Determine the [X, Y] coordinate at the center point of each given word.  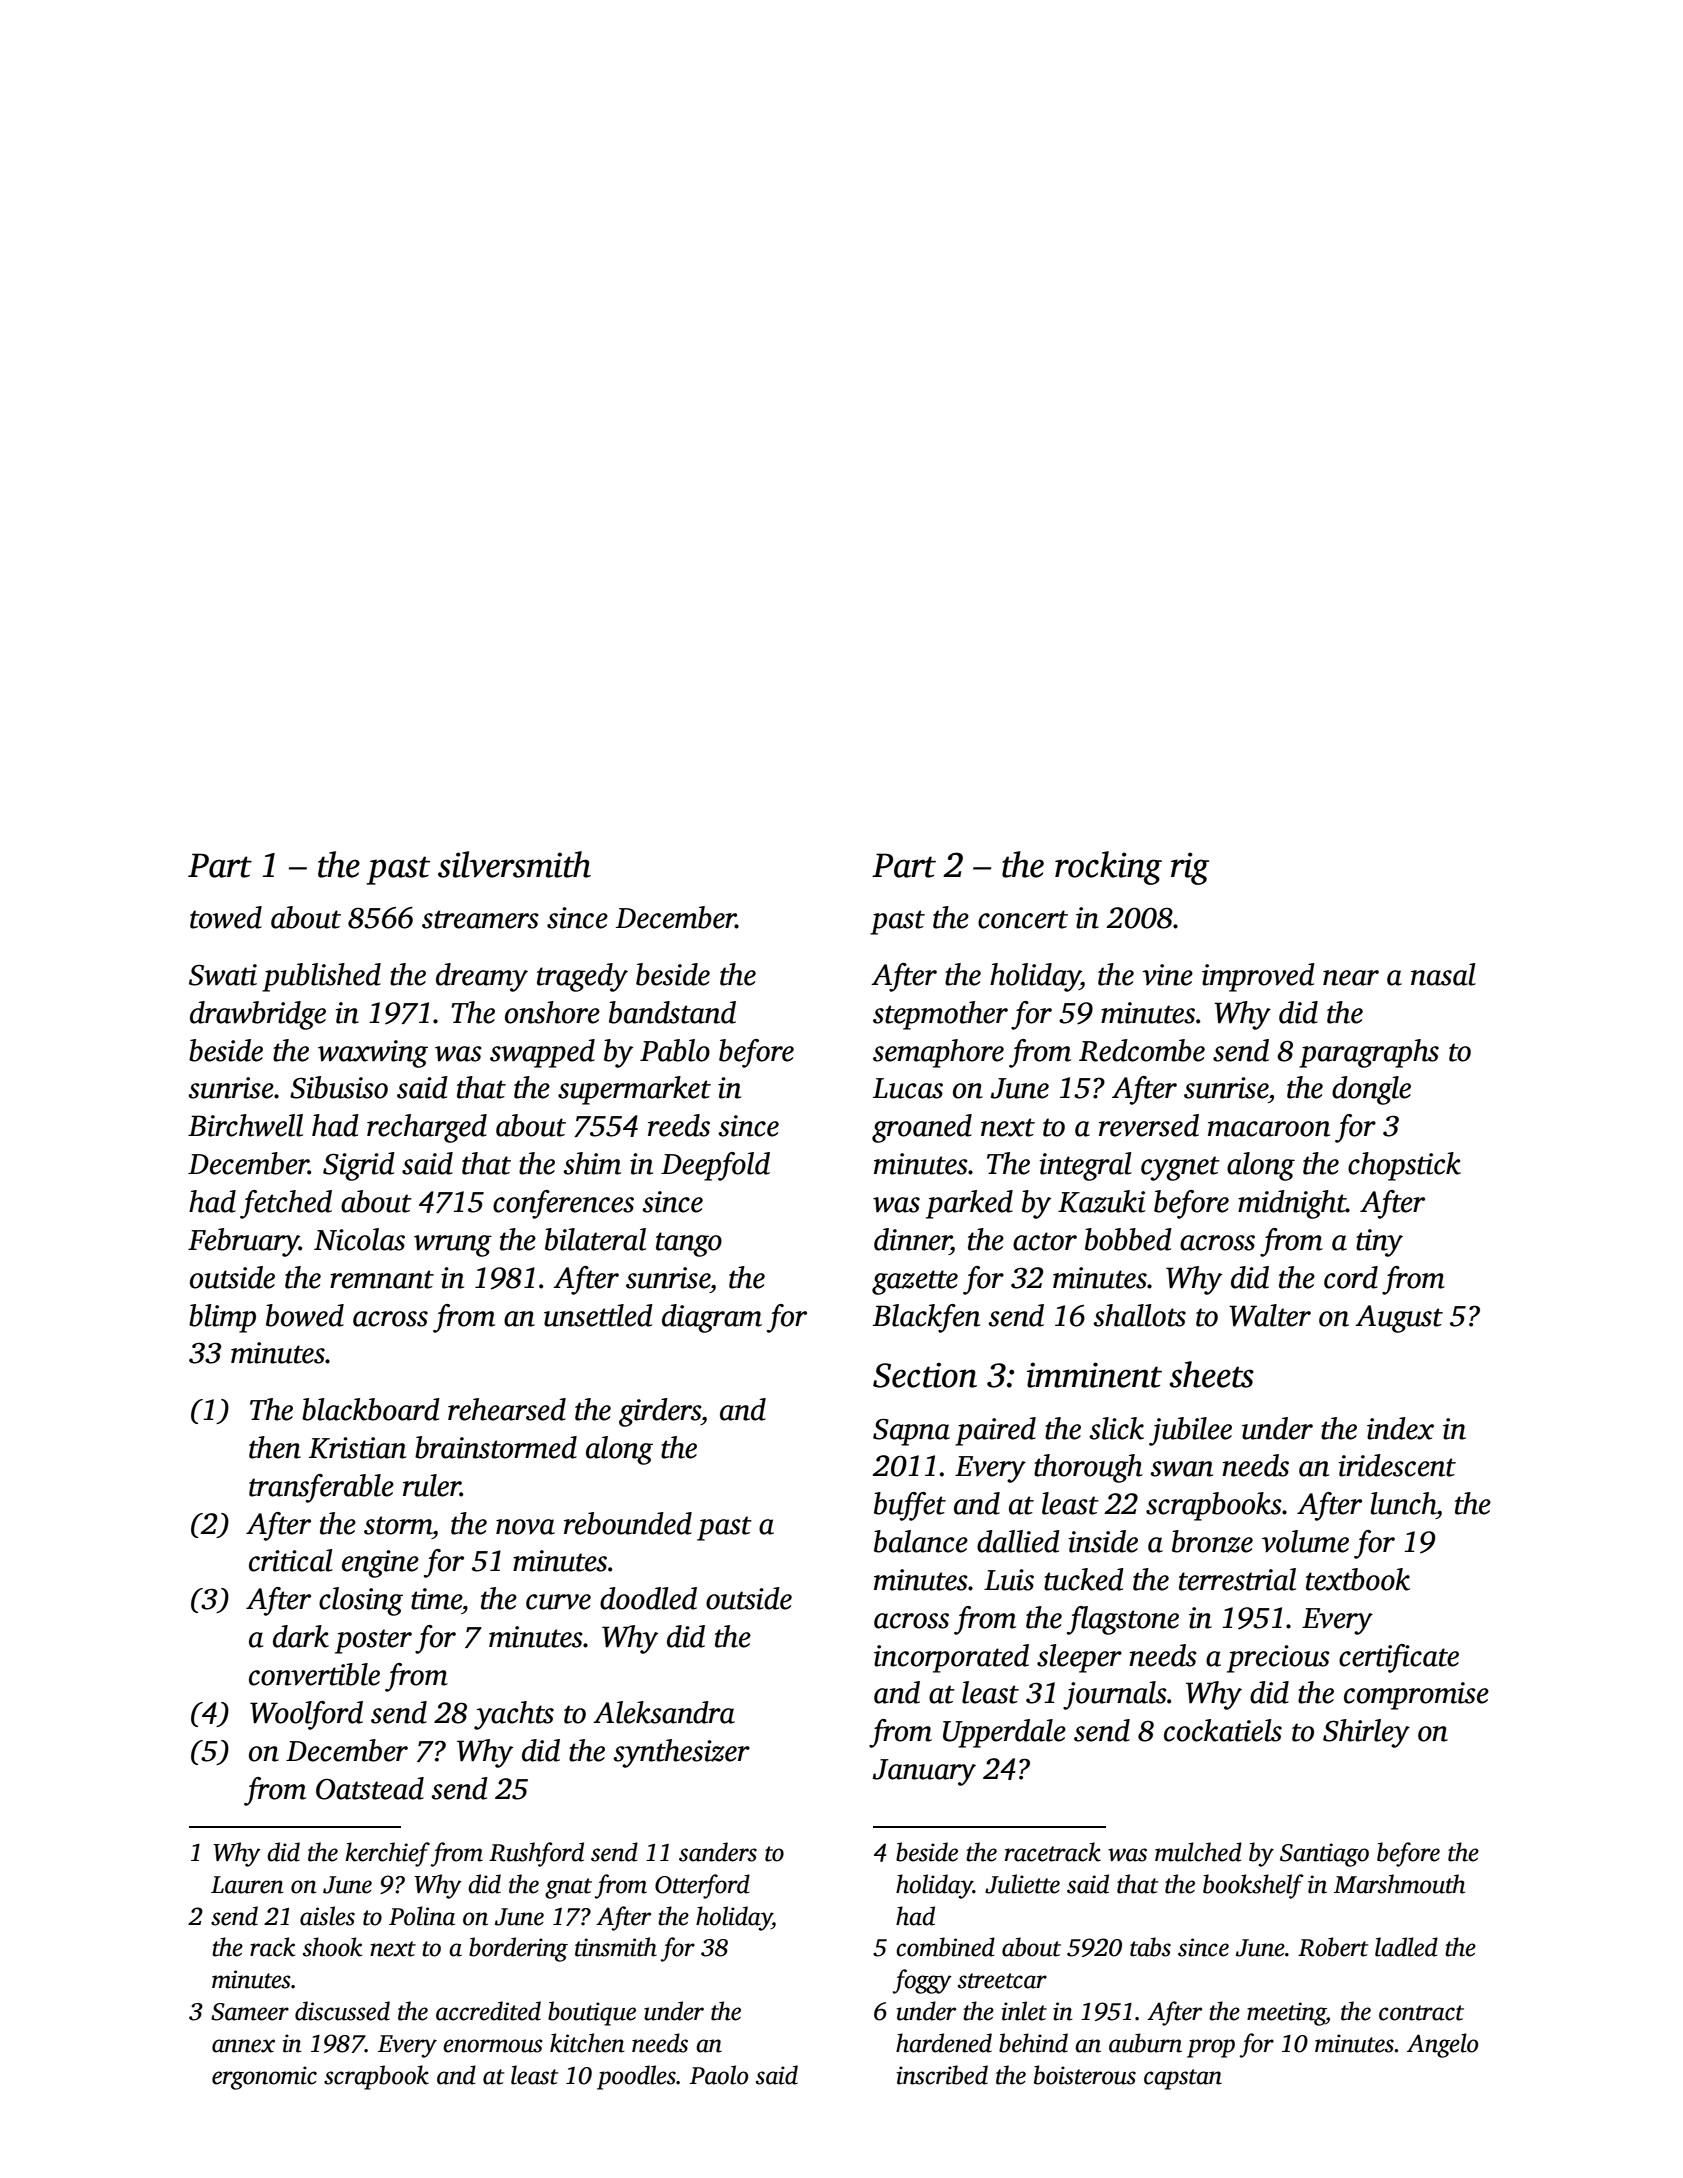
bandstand [672, 1012]
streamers [480, 919]
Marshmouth [1399, 1884]
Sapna [911, 1432]
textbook [1358, 1579]
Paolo [719, 2075]
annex [243, 2046]
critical [291, 1560]
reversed [1149, 1125]
